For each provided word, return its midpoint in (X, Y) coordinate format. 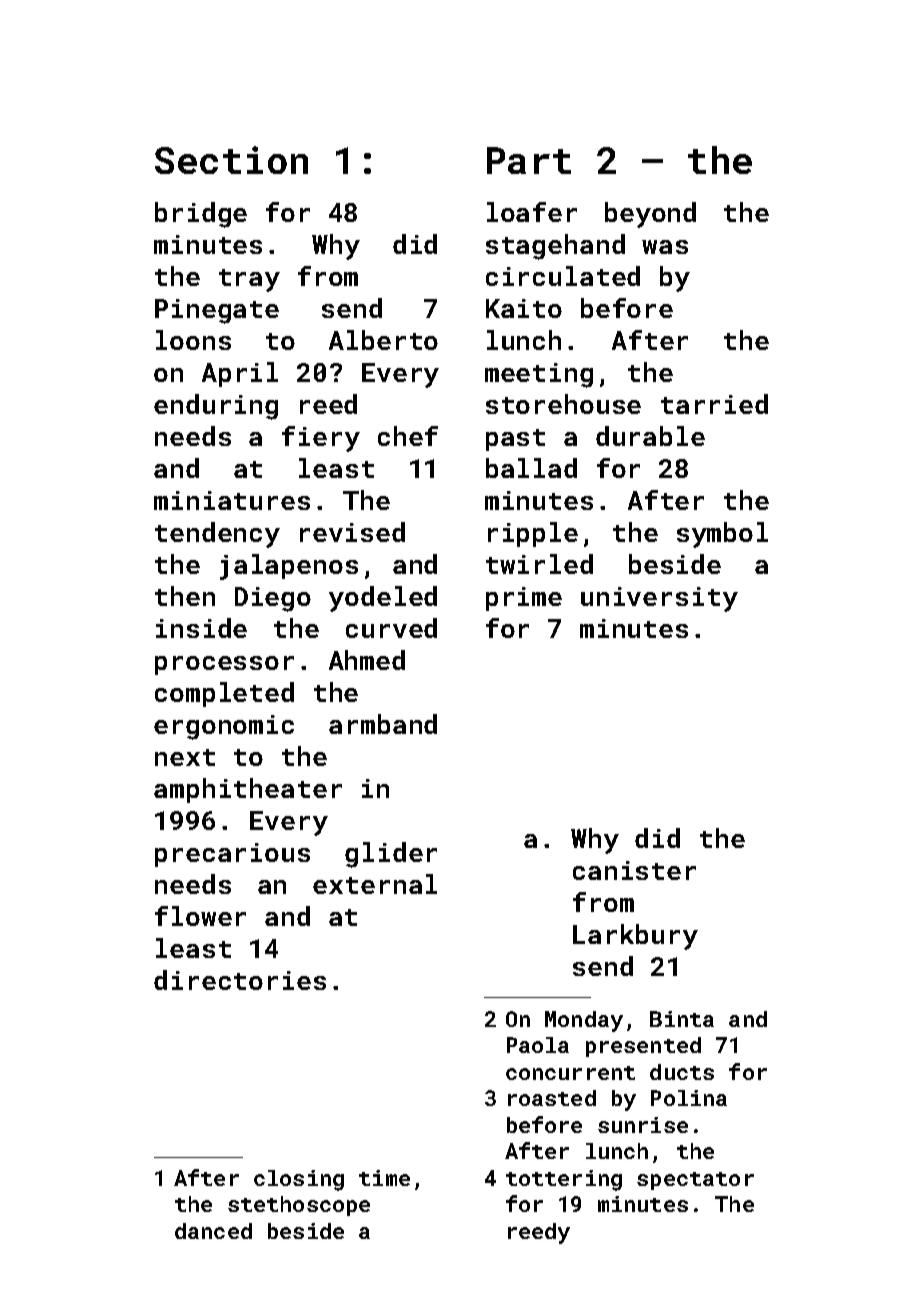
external (375, 884)
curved (391, 628)
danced (213, 1231)
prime (524, 599)
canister (634, 870)
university (659, 599)
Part (529, 160)
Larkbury (635, 937)
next (185, 757)
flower (200, 916)
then (185, 596)
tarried (714, 404)
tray (249, 280)
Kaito (524, 308)
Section (231, 160)
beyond (650, 215)
